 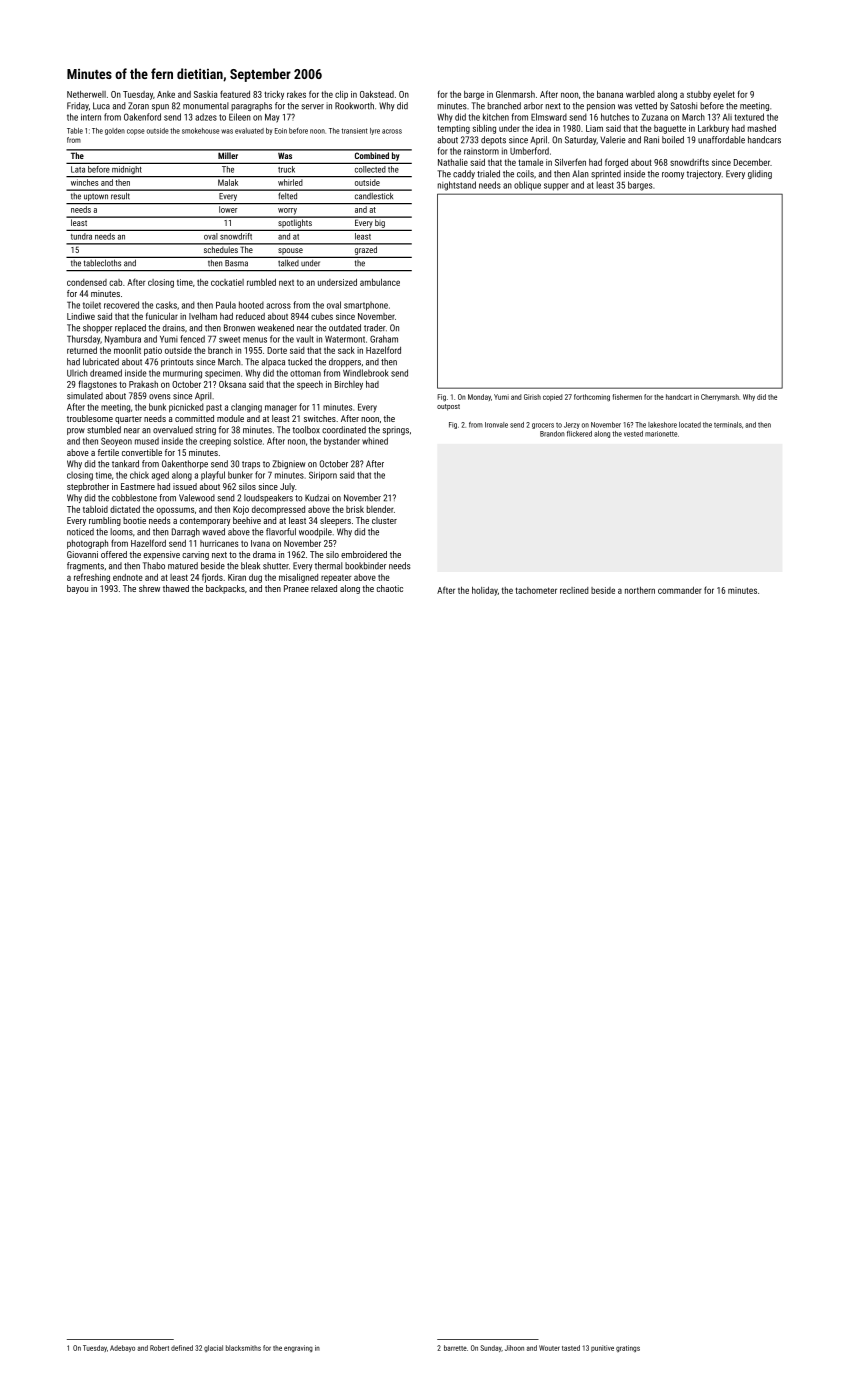 I want to click on commander, so click(x=679, y=590).
